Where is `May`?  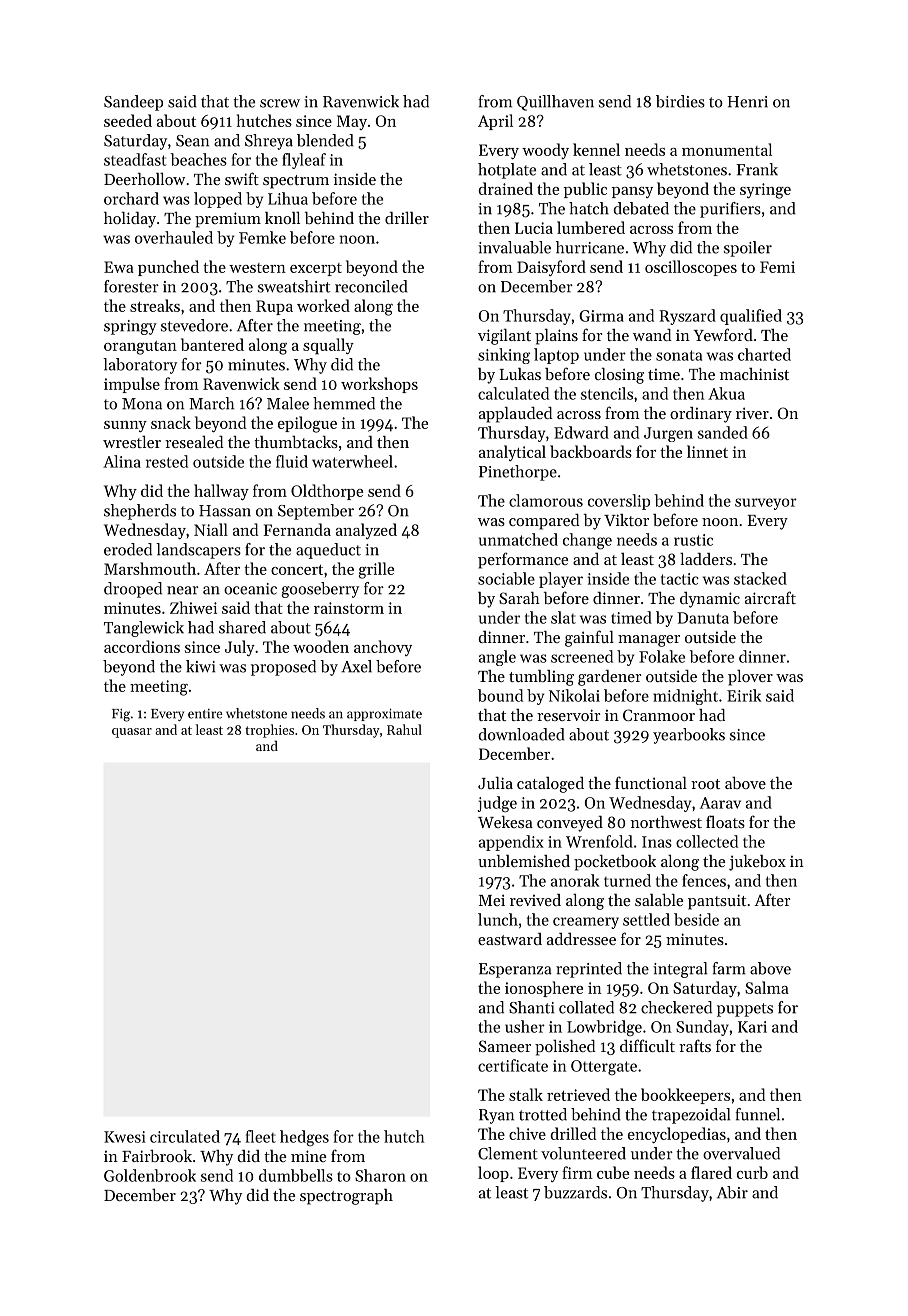 May is located at coordinates (352, 122).
